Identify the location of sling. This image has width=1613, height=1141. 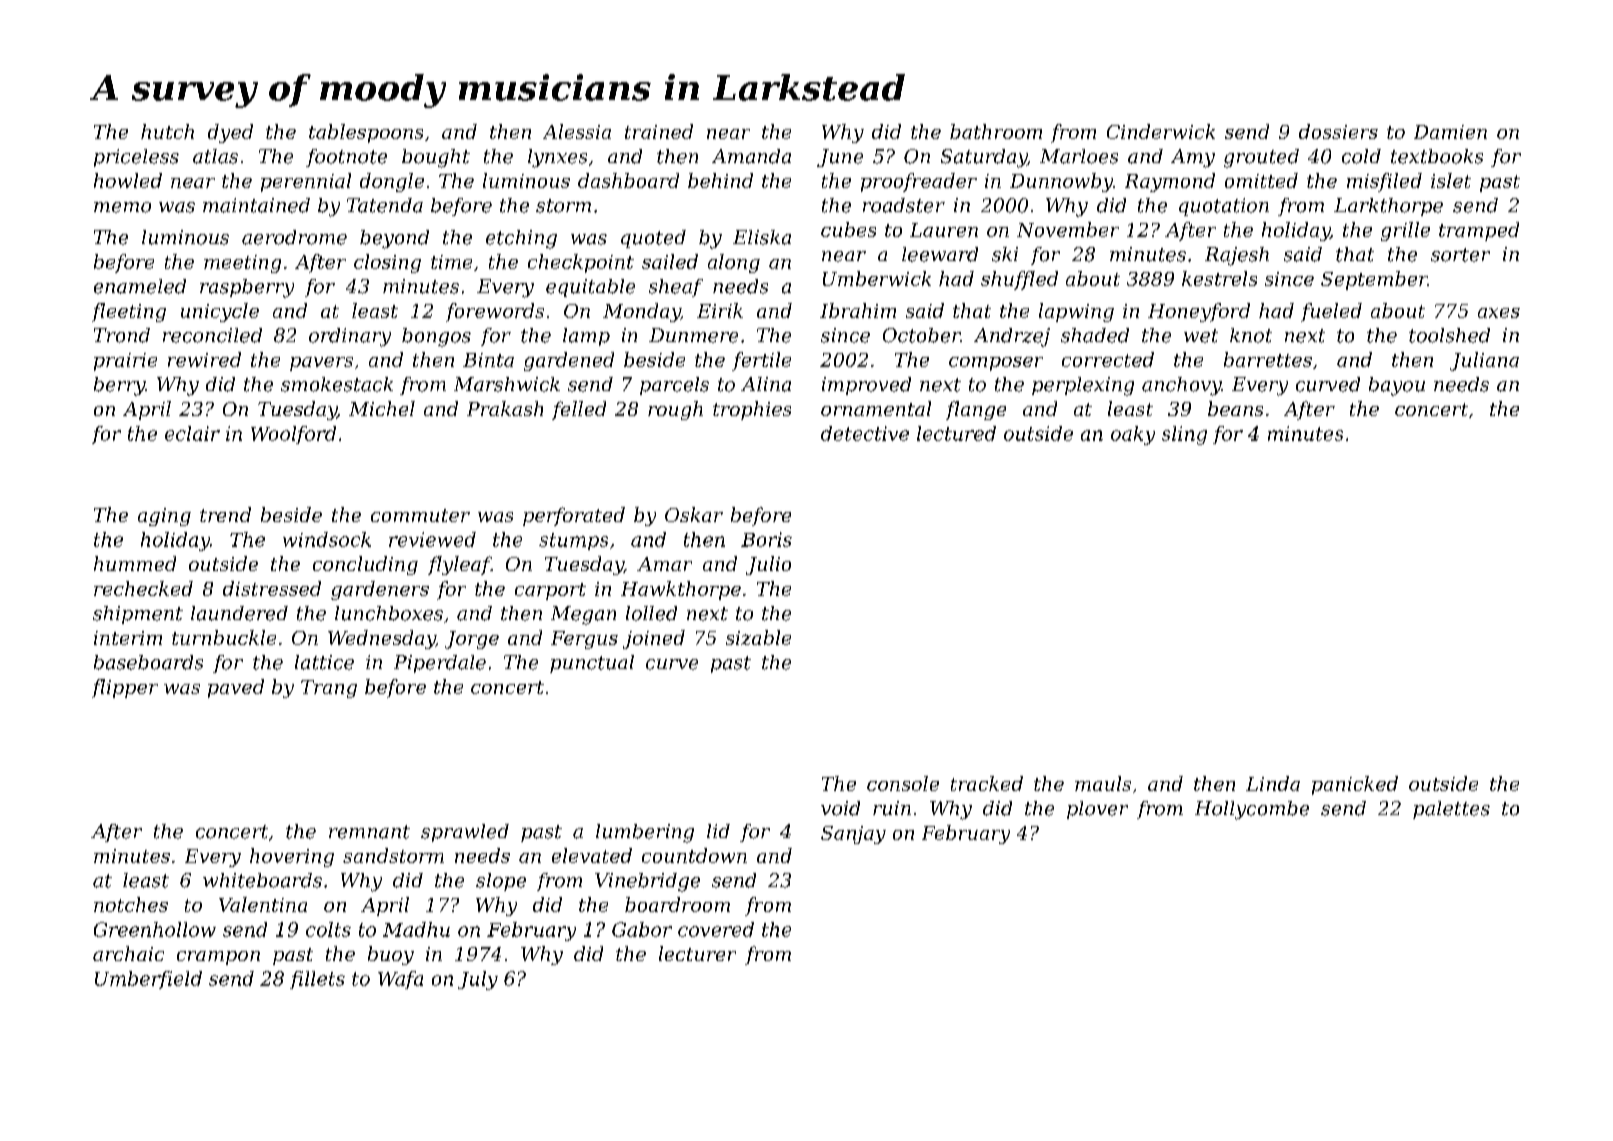
(1184, 435).
